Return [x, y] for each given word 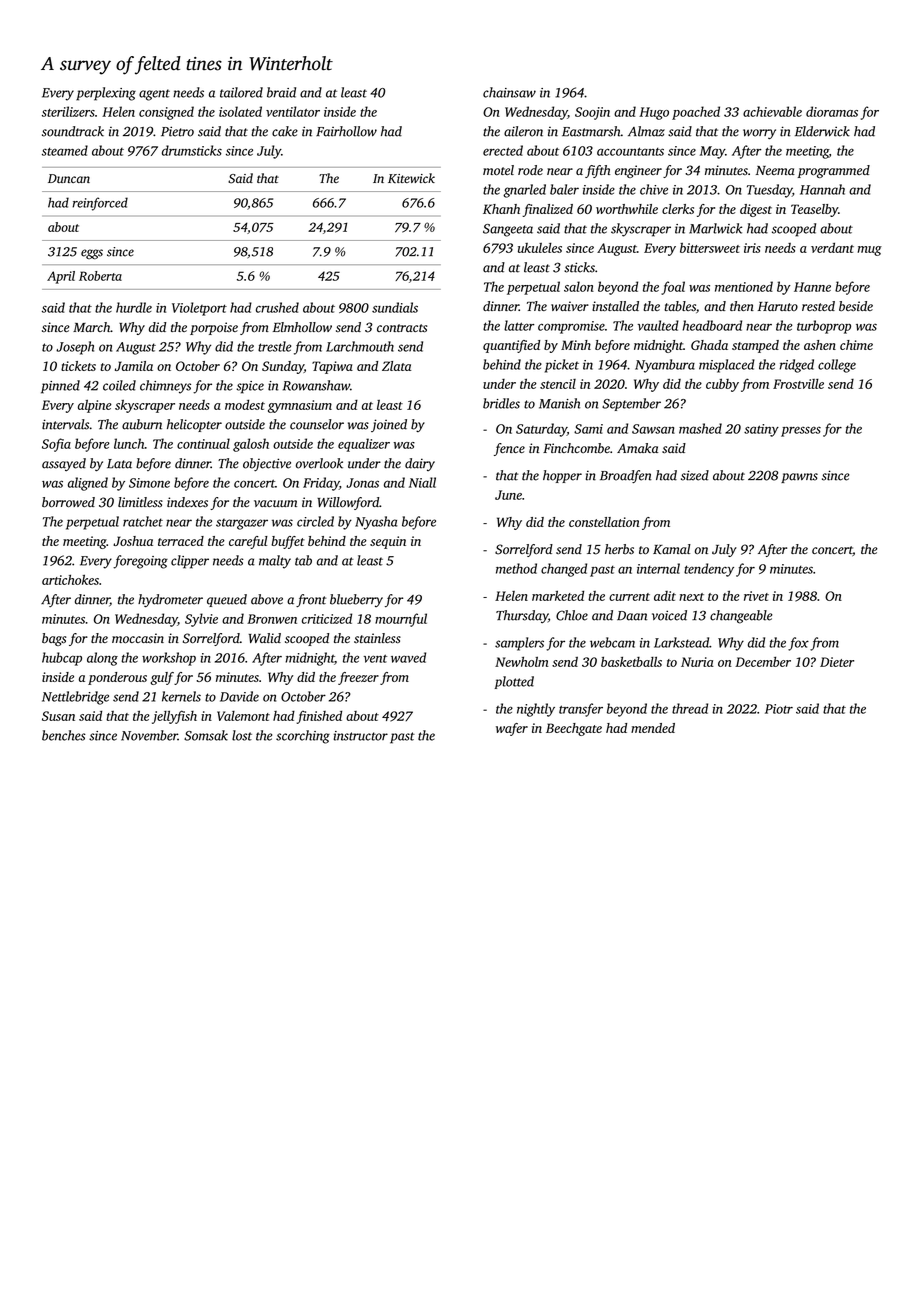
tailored [241, 92]
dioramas [832, 111]
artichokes [70, 579]
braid [281, 92]
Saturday [541, 430]
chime [856, 345]
